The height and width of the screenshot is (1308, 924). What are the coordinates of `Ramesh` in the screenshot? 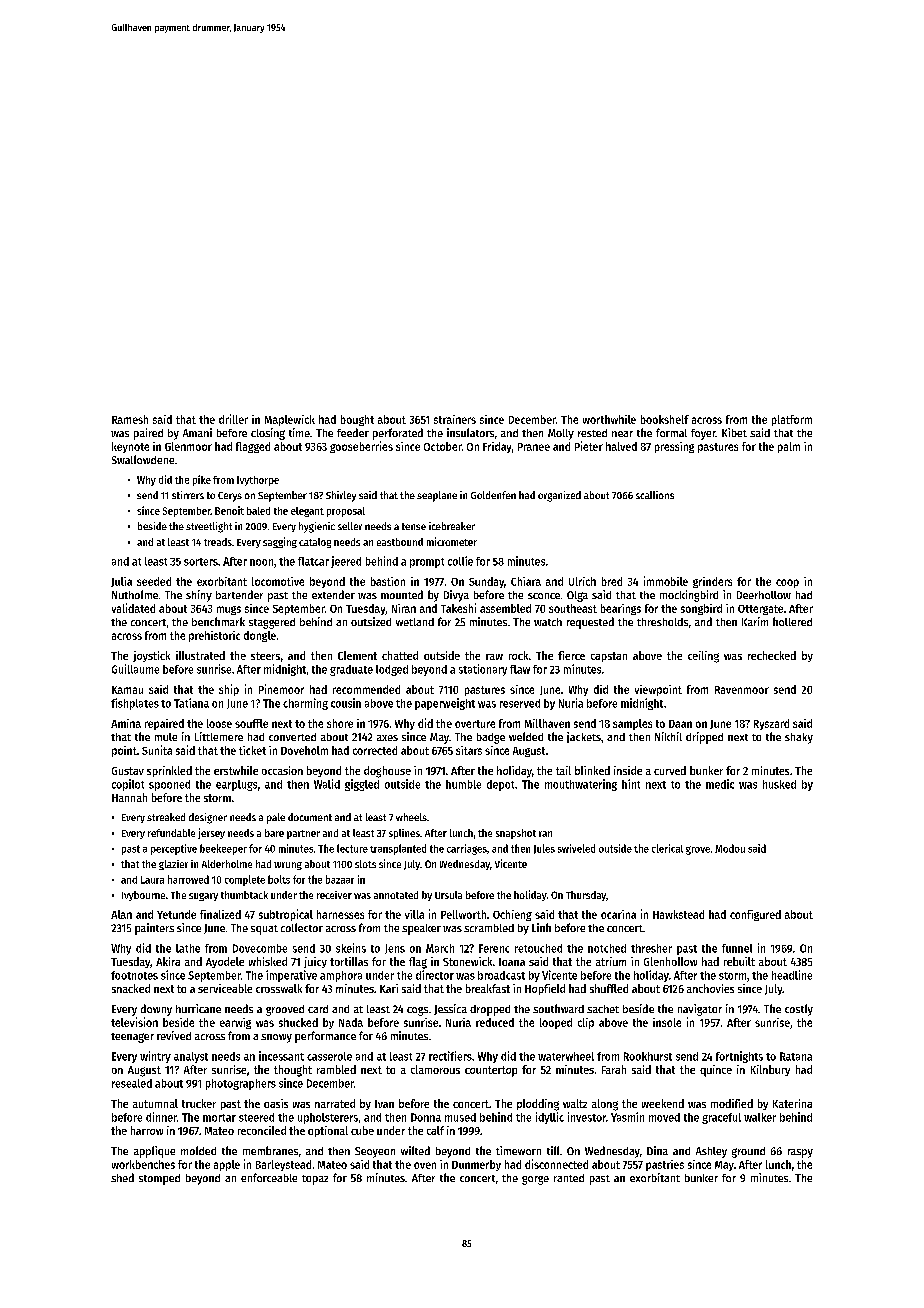 It's located at (130, 419).
